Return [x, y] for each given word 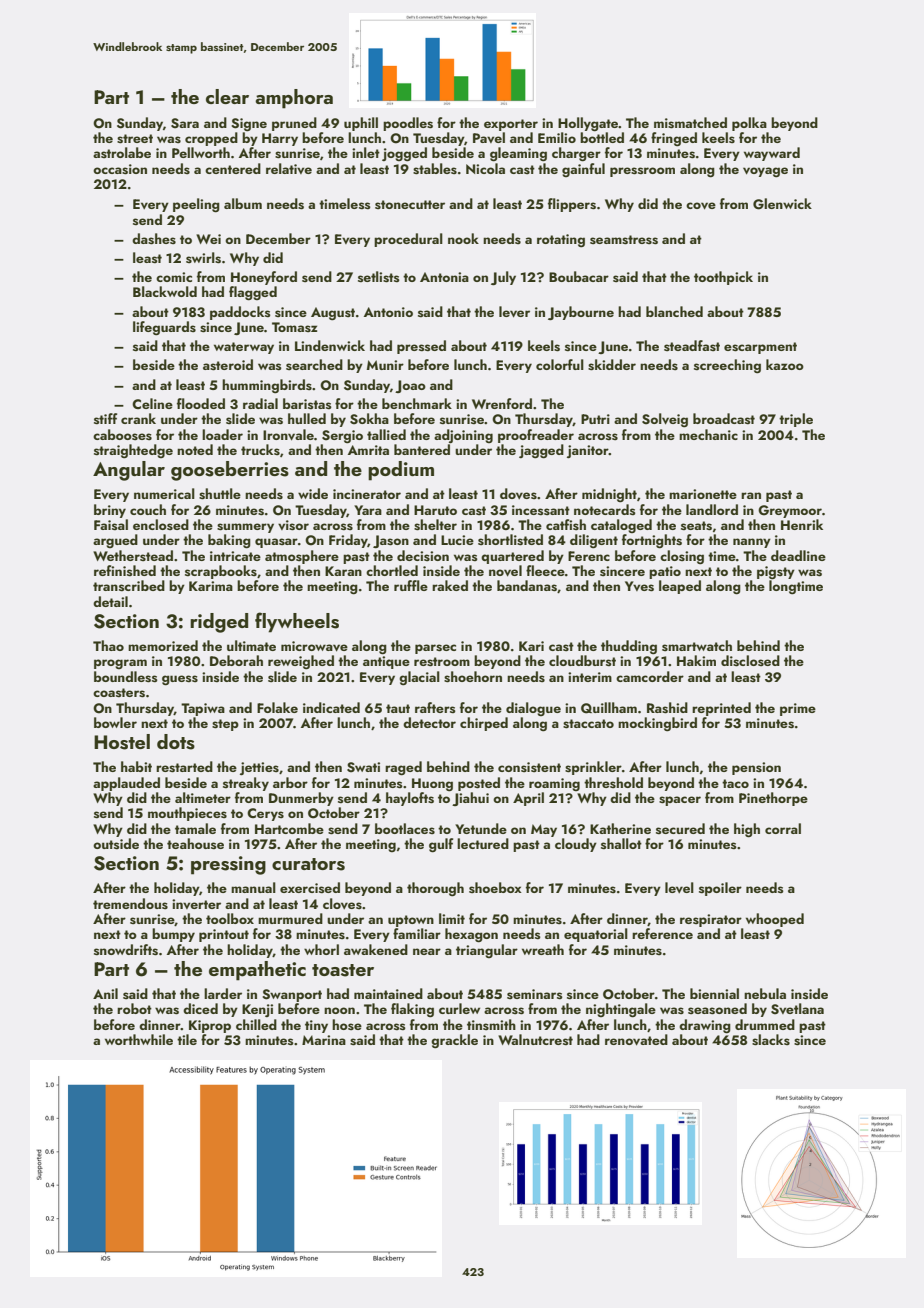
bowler [115, 722]
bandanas [527, 586]
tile [187, 1039]
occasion [120, 169]
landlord [712, 509]
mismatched [690, 123]
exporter [511, 125]
